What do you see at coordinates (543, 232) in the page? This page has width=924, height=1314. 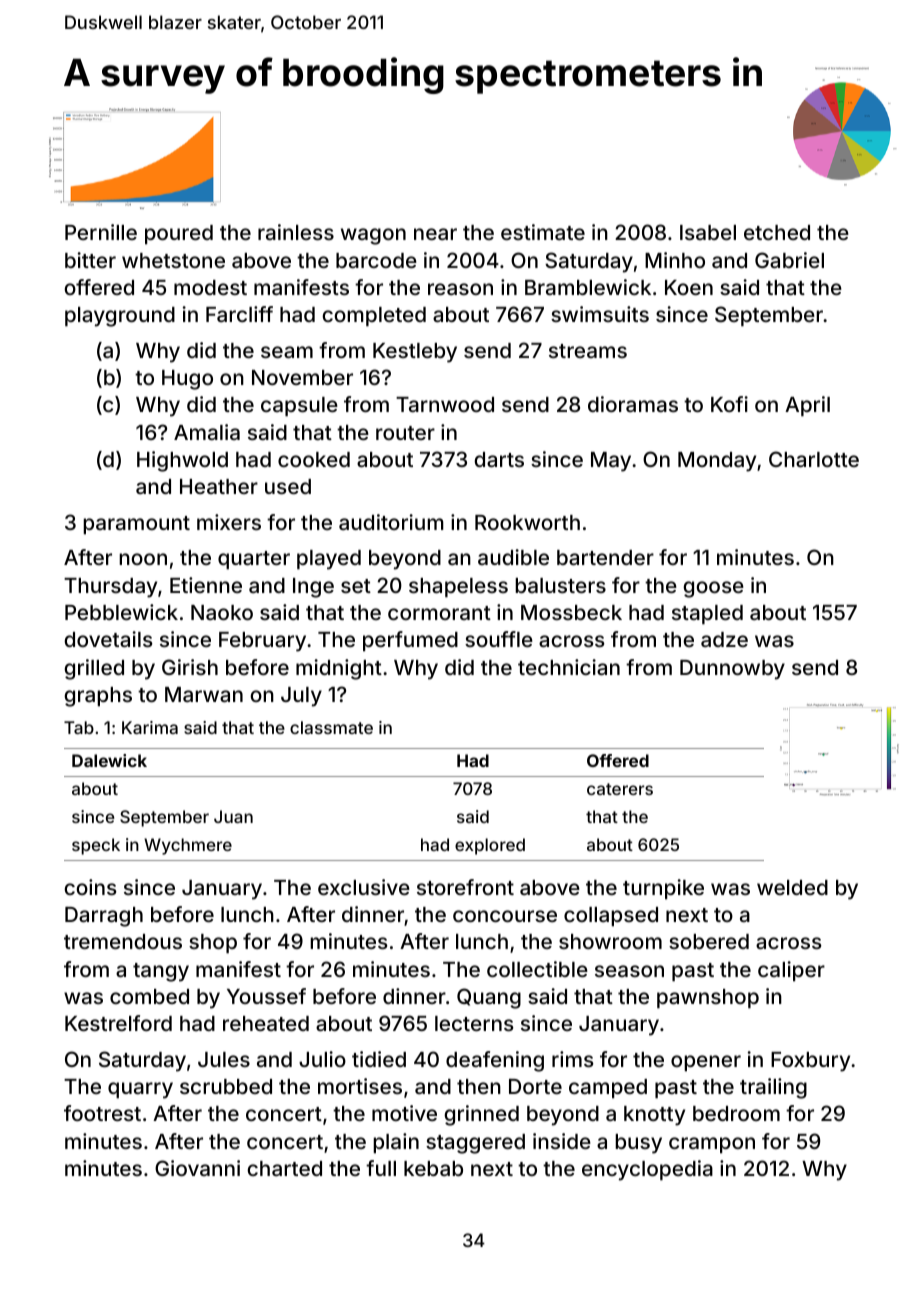 I see `estimate` at bounding box center [543, 232].
